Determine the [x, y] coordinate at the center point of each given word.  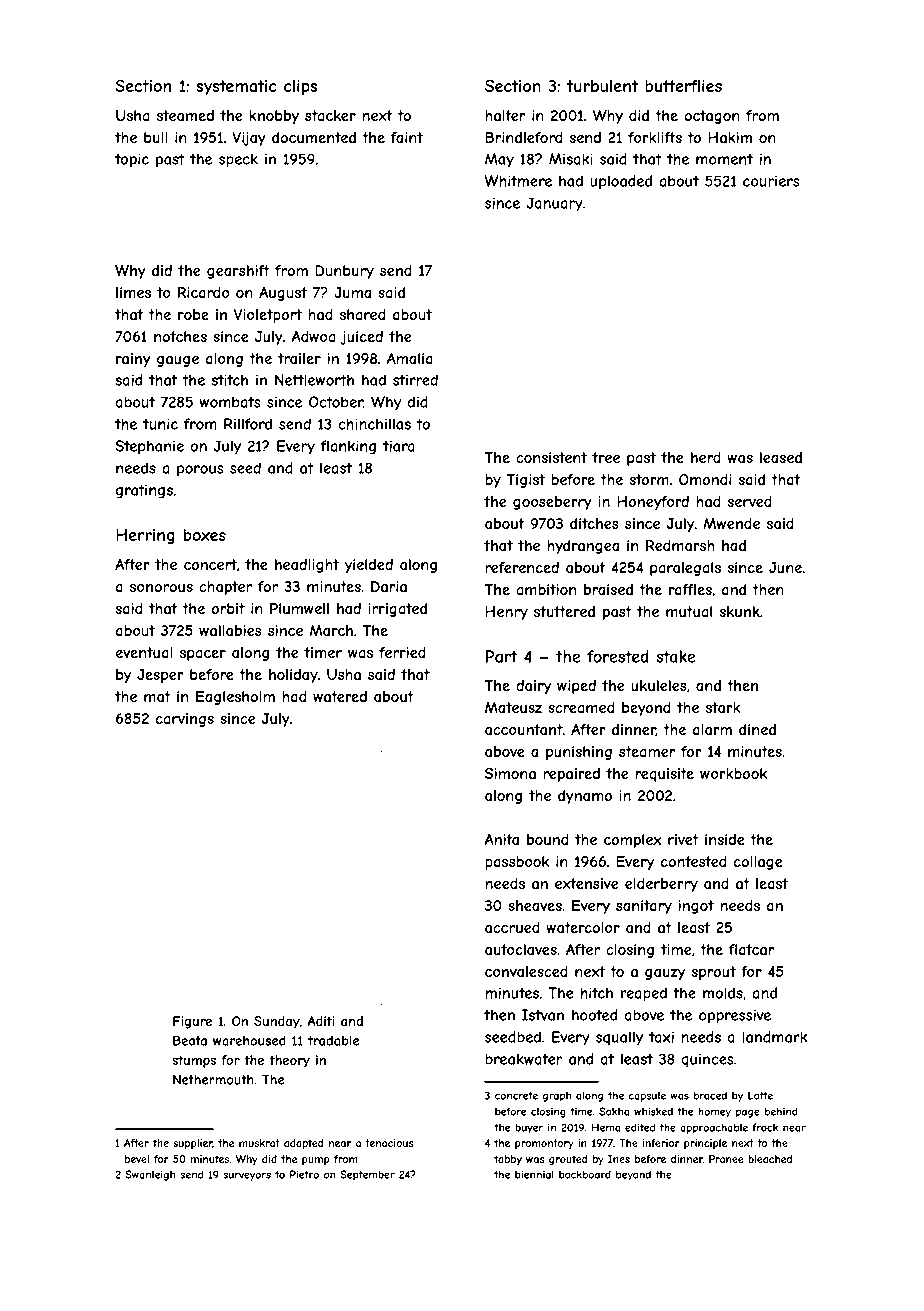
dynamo [585, 797]
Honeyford [653, 503]
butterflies [683, 86]
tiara [399, 446]
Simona [510, 773]
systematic [236, 88]
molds [723, 993]
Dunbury [344, 272]
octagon [712, 117]
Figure [192, 1022]
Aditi [320, 1021]
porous [200, 471]
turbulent [602, 86]
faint [407, 137]
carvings [185, 720]
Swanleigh [150, 1175]
